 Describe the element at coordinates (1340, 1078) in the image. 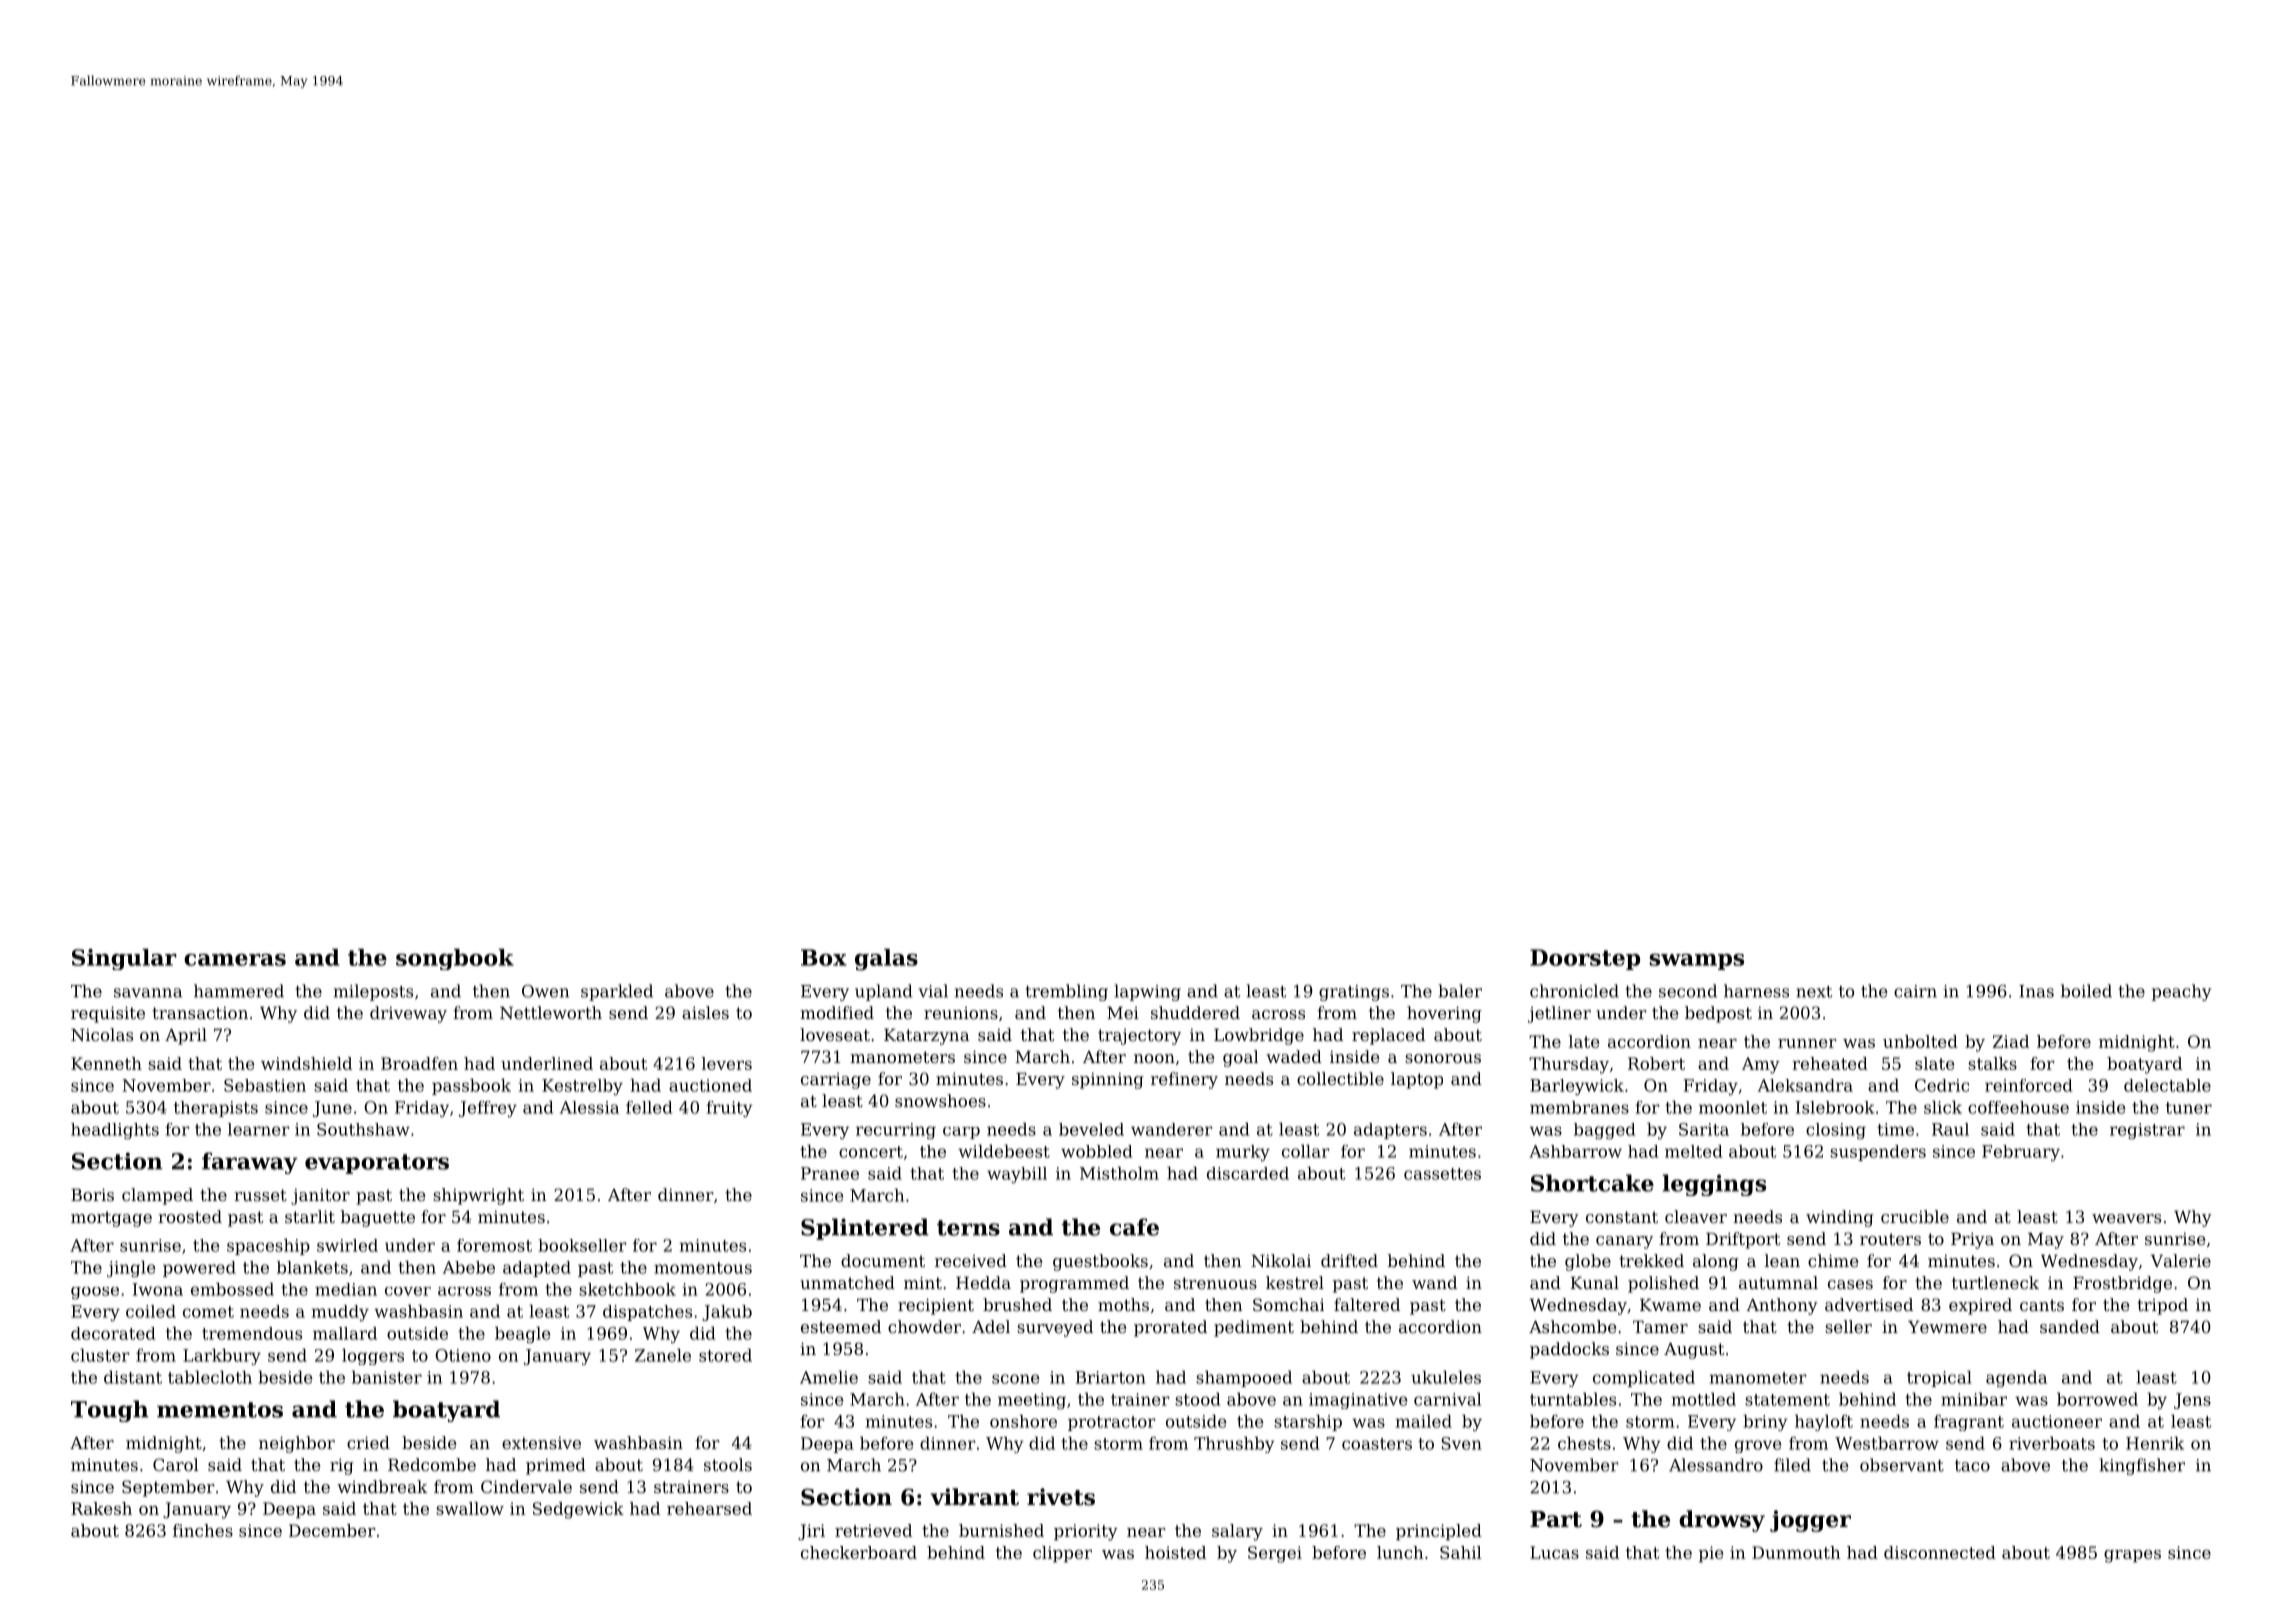

I see `collectible` at that location.
